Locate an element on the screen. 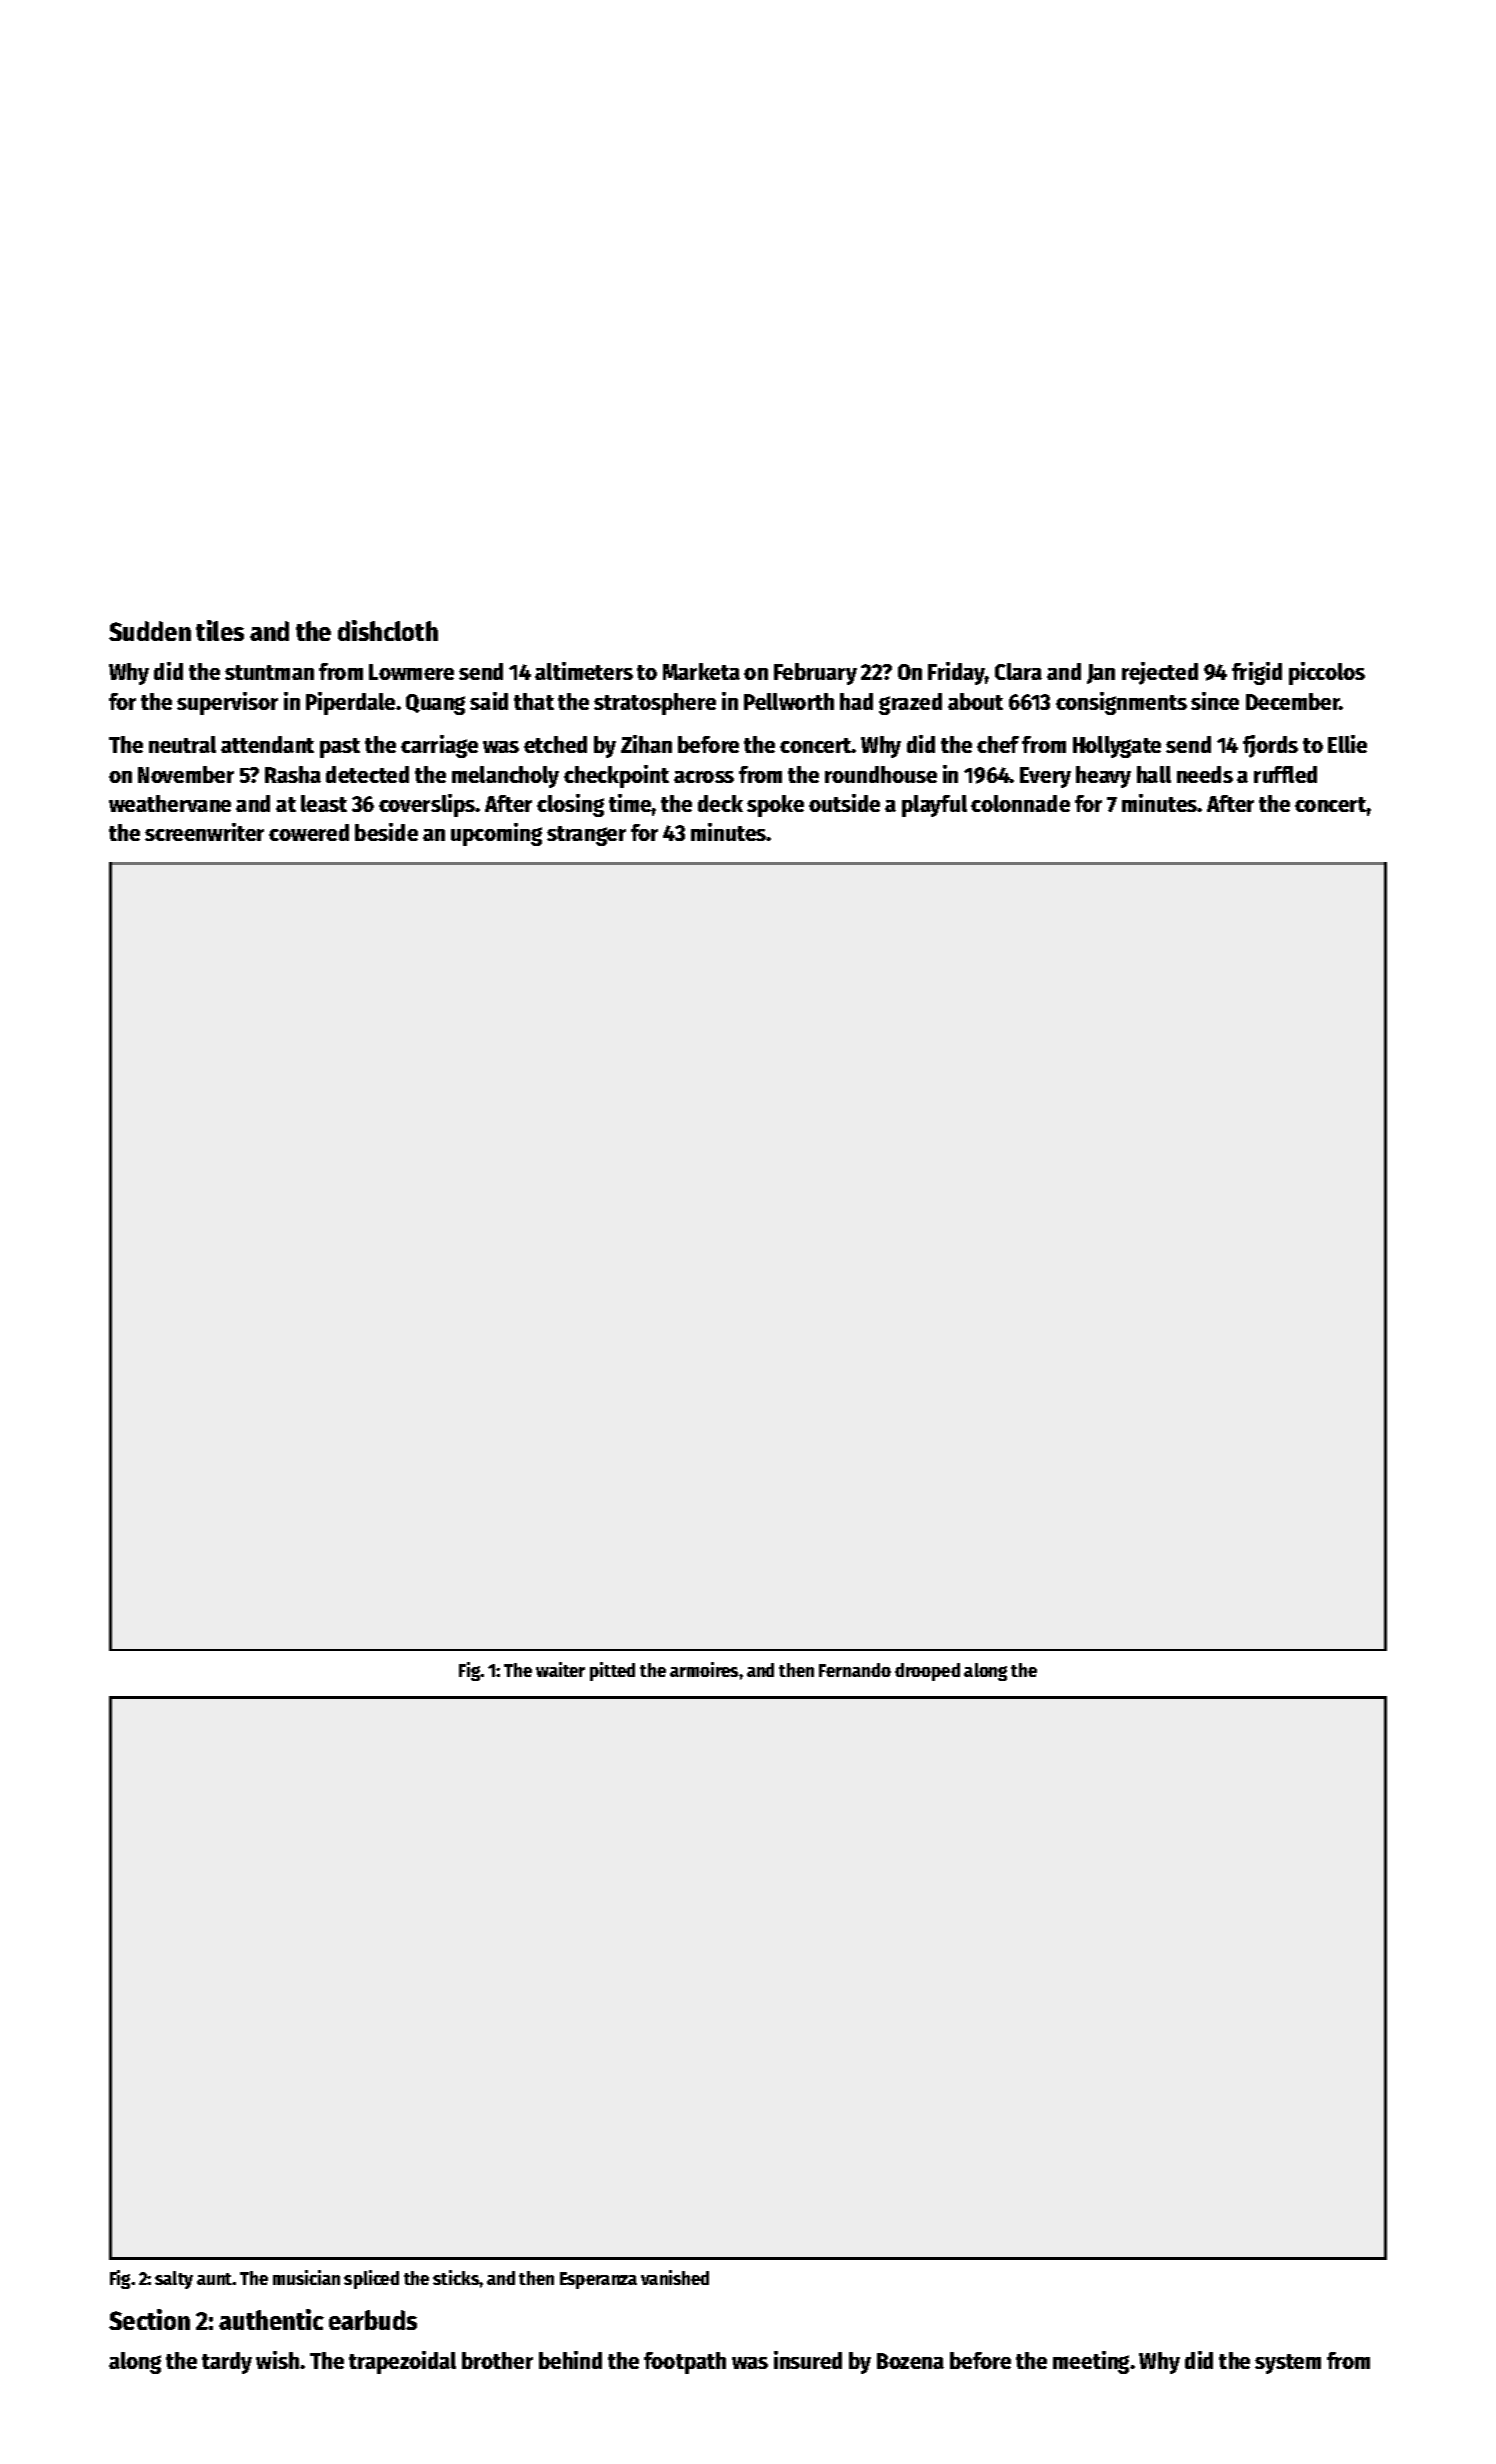 This screenshot has height=2464, width=1496. spoke is located at coordinates (775, 806).
